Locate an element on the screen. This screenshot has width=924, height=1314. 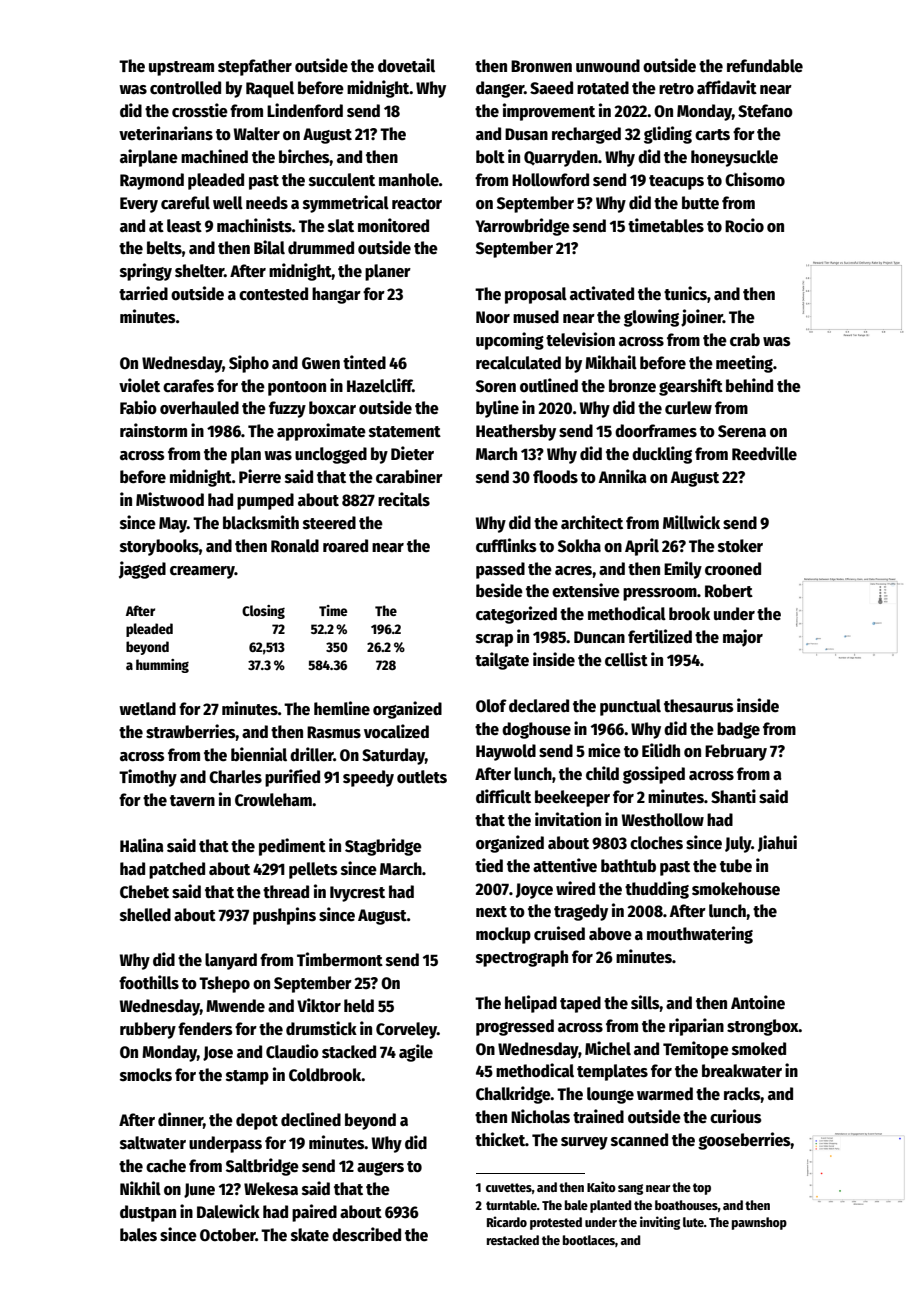
hemline is located at coordinates (342, 708).
